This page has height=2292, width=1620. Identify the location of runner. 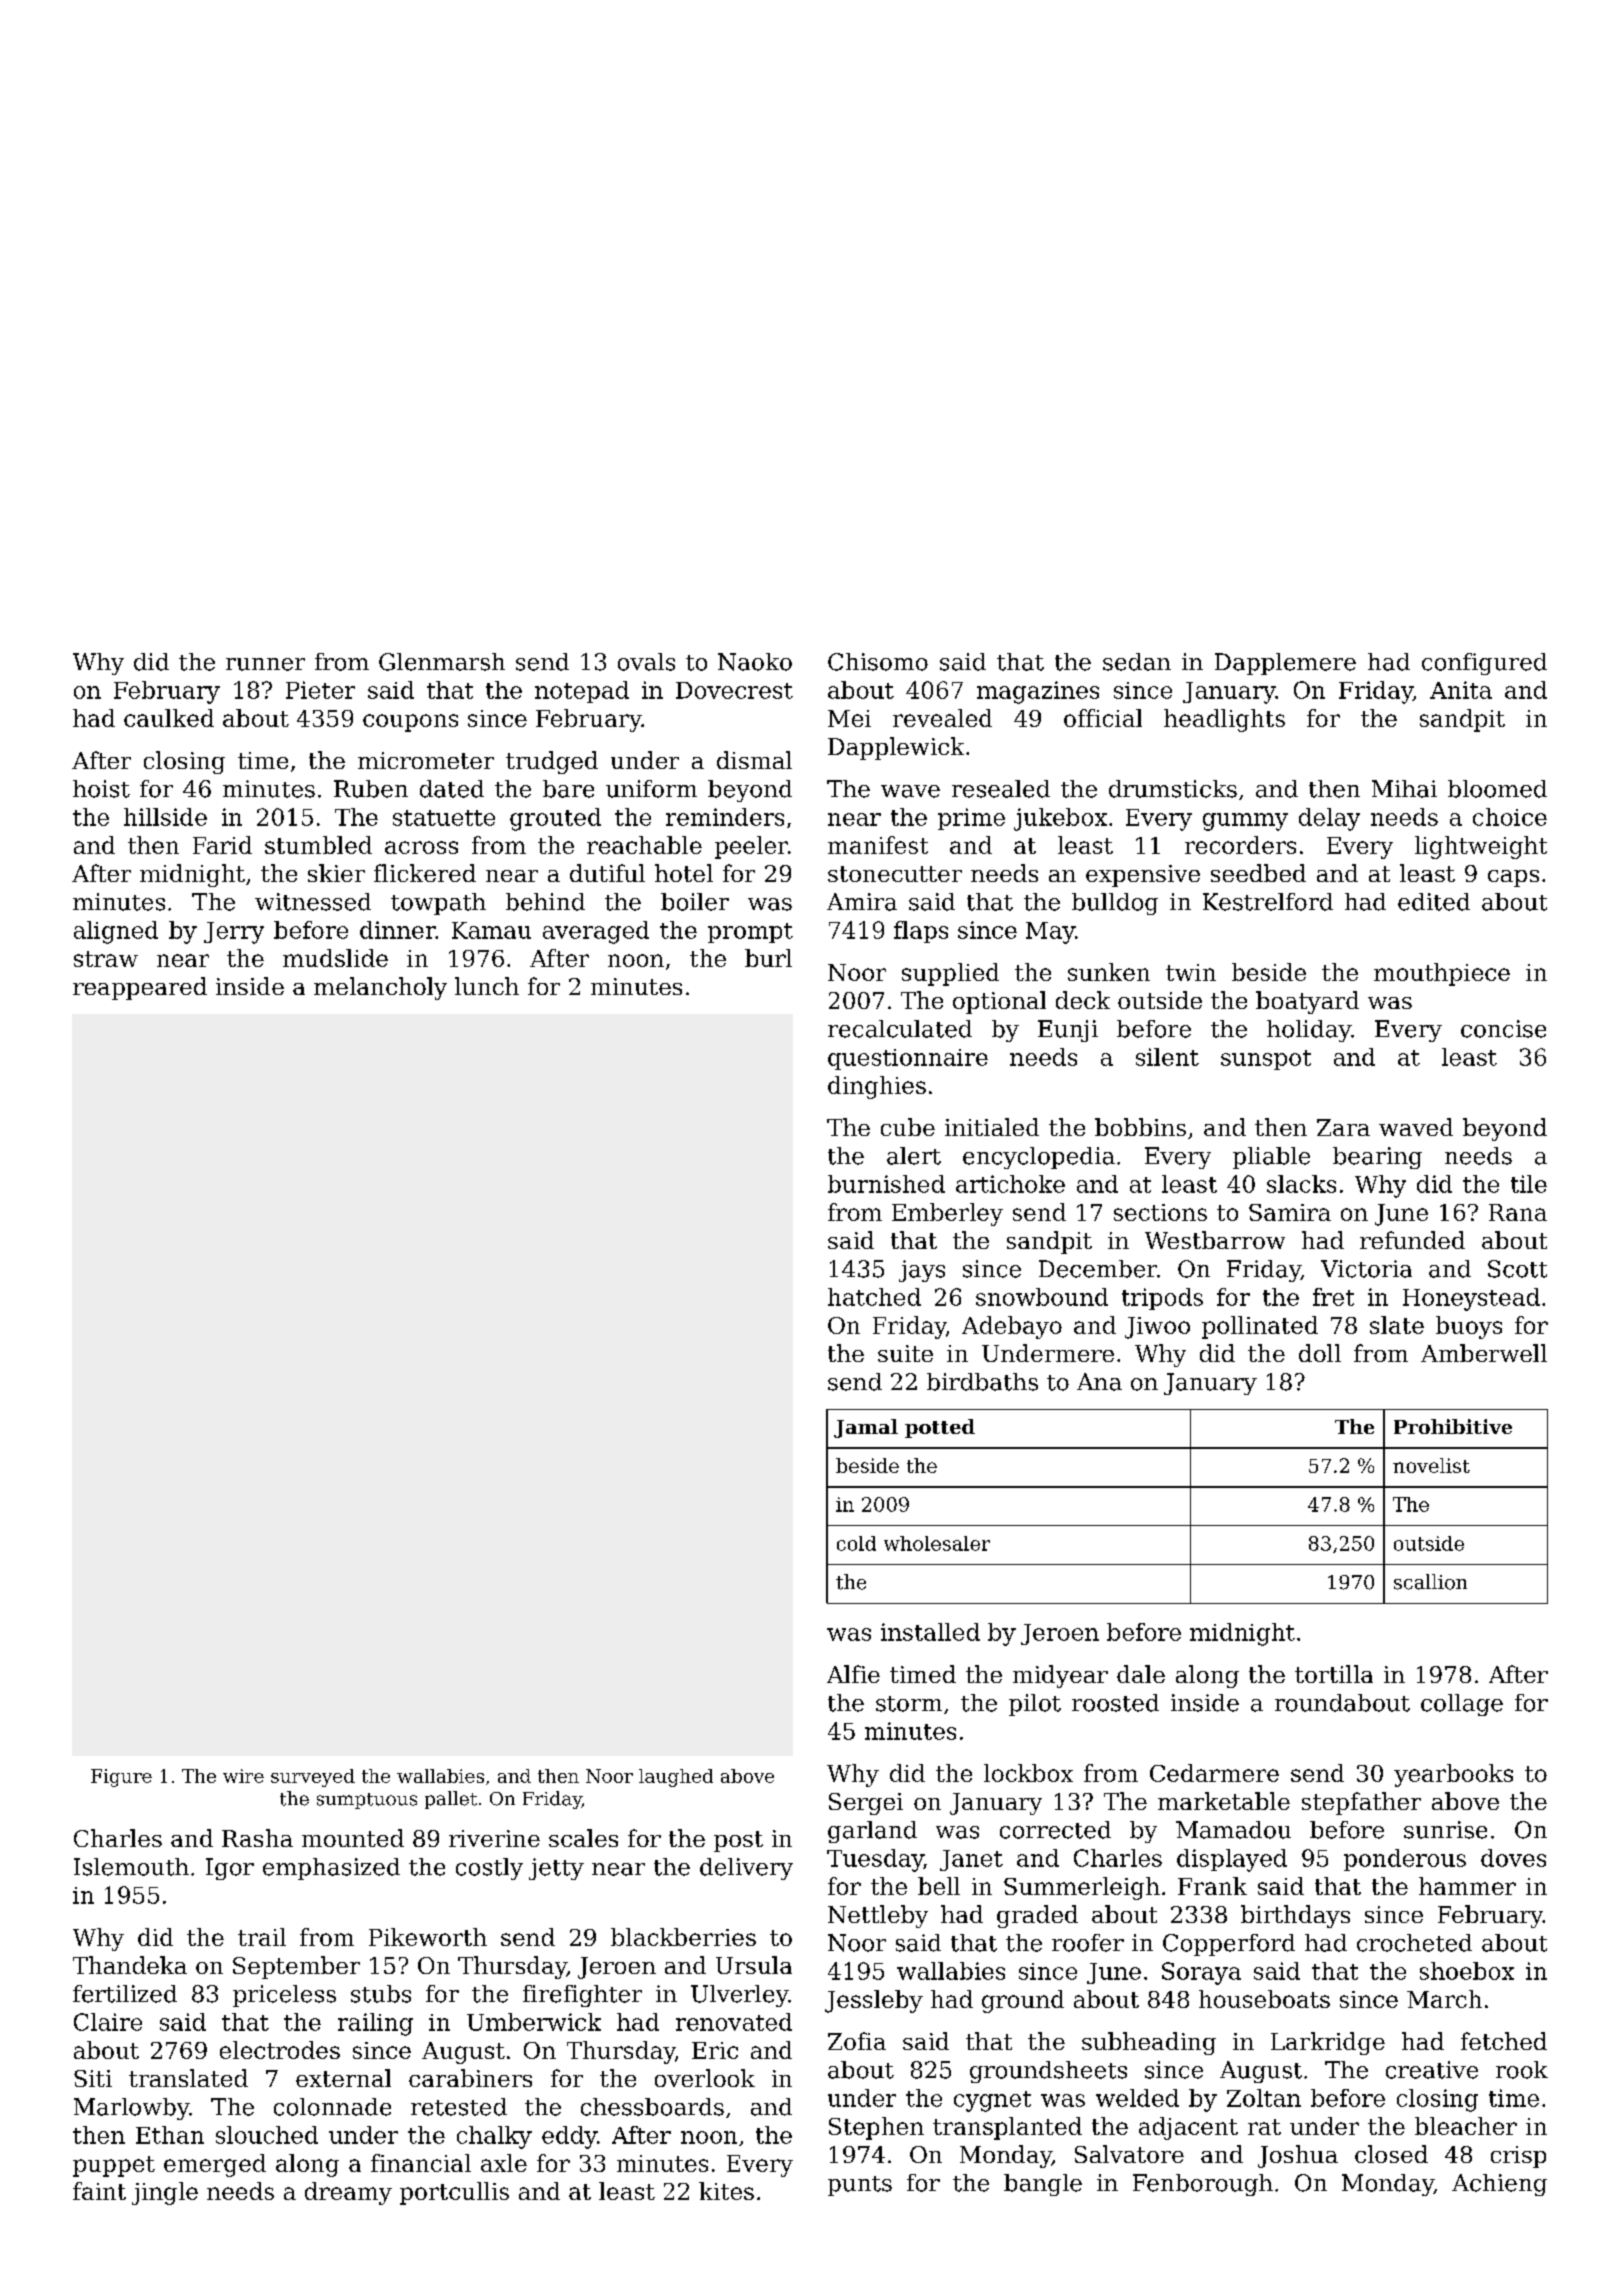
(265, 664).
